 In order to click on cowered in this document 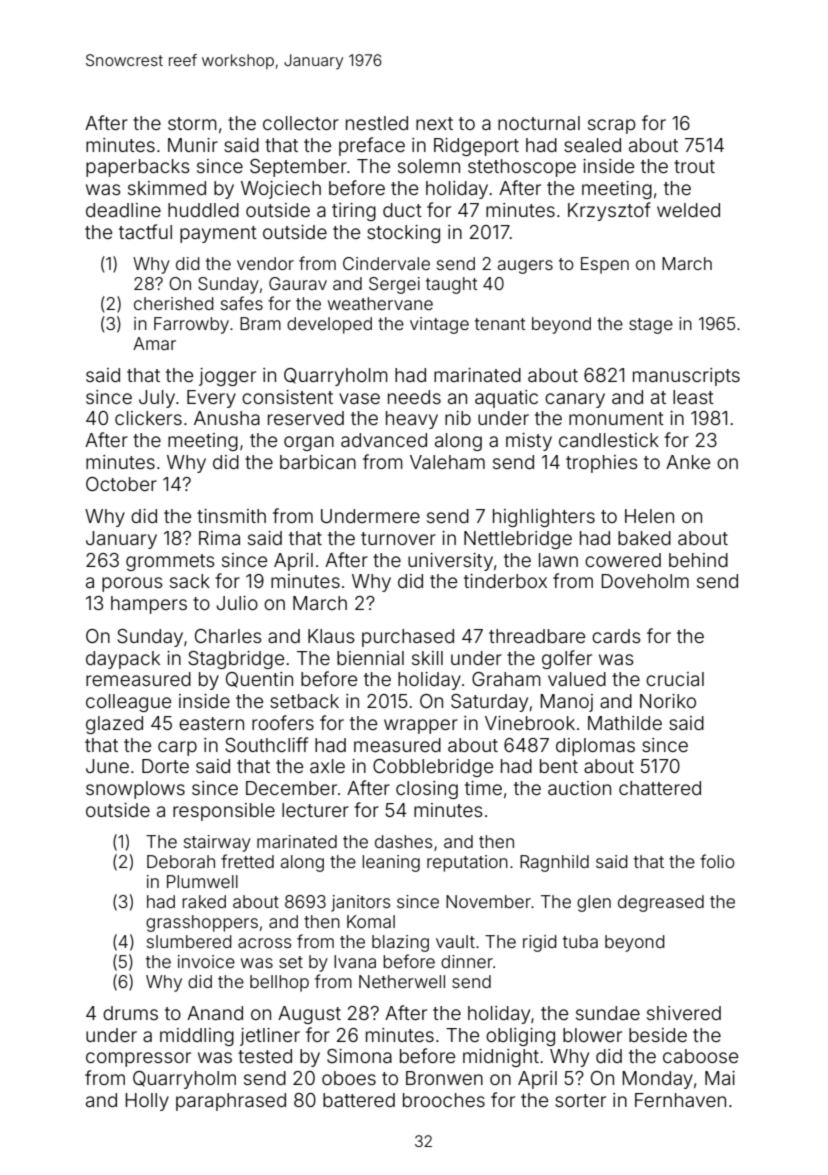, I will do `click(623, 560)`.
